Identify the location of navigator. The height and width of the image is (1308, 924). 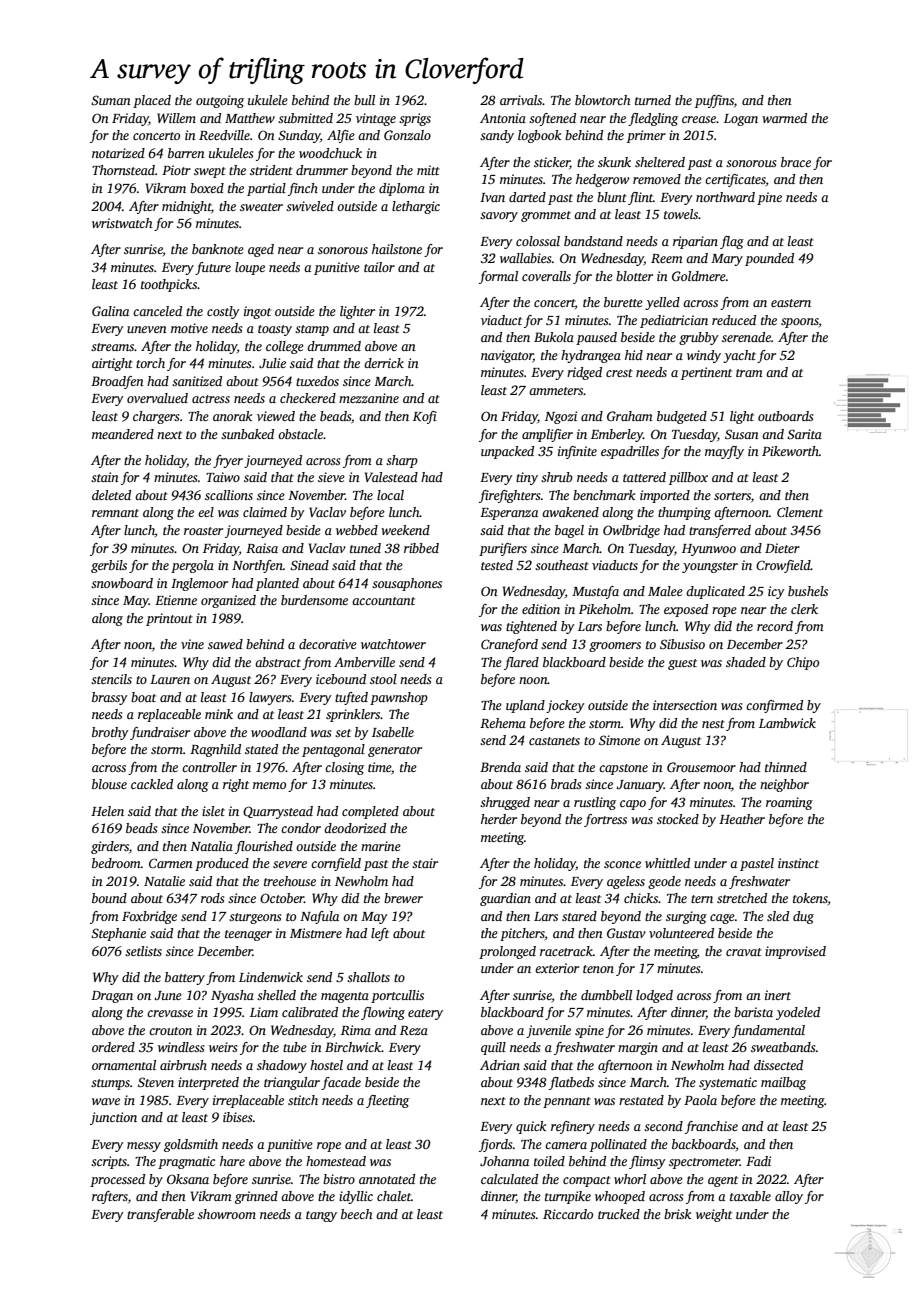
(507, 356).
